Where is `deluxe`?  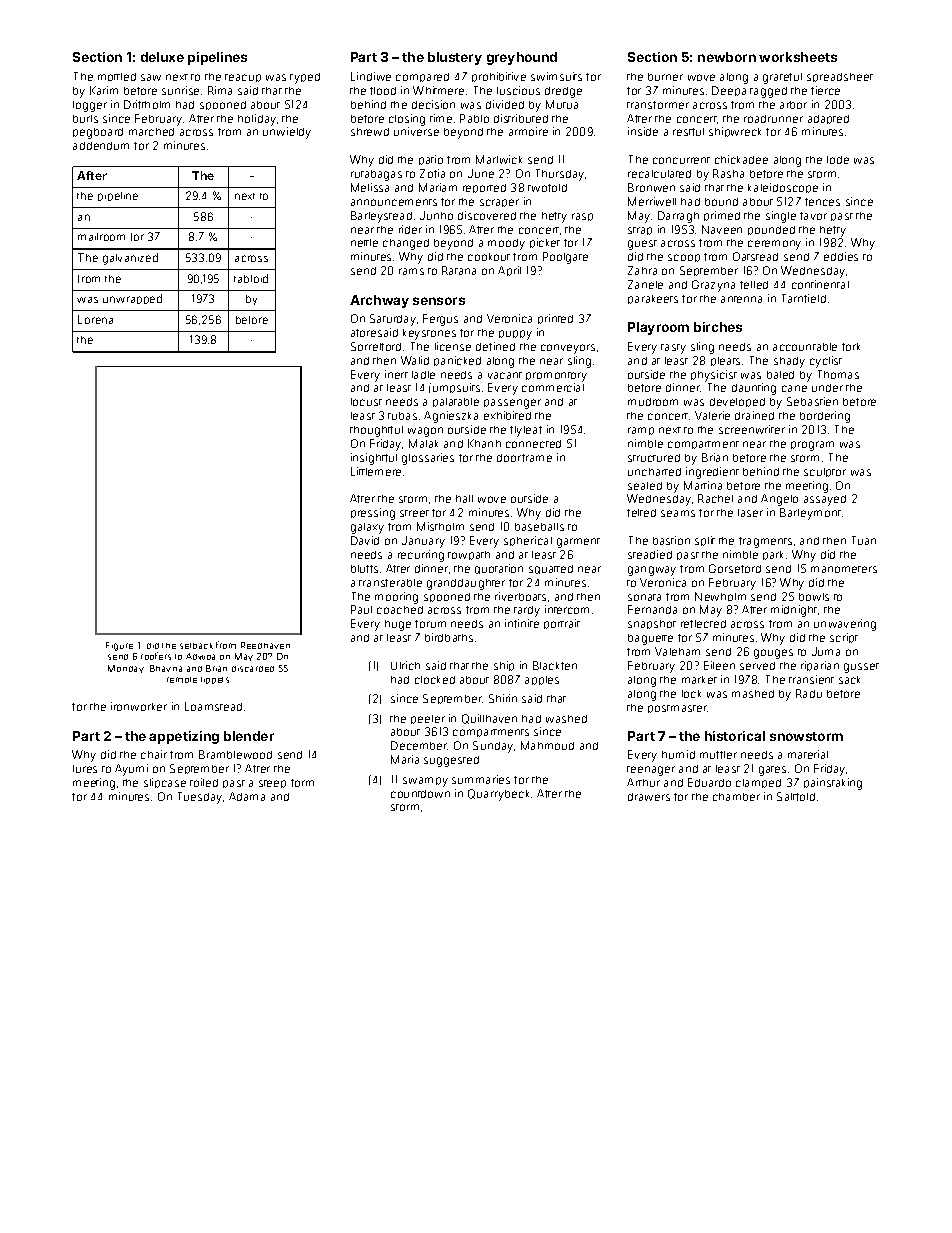 deluxe is located at coordinates (162, 57).
